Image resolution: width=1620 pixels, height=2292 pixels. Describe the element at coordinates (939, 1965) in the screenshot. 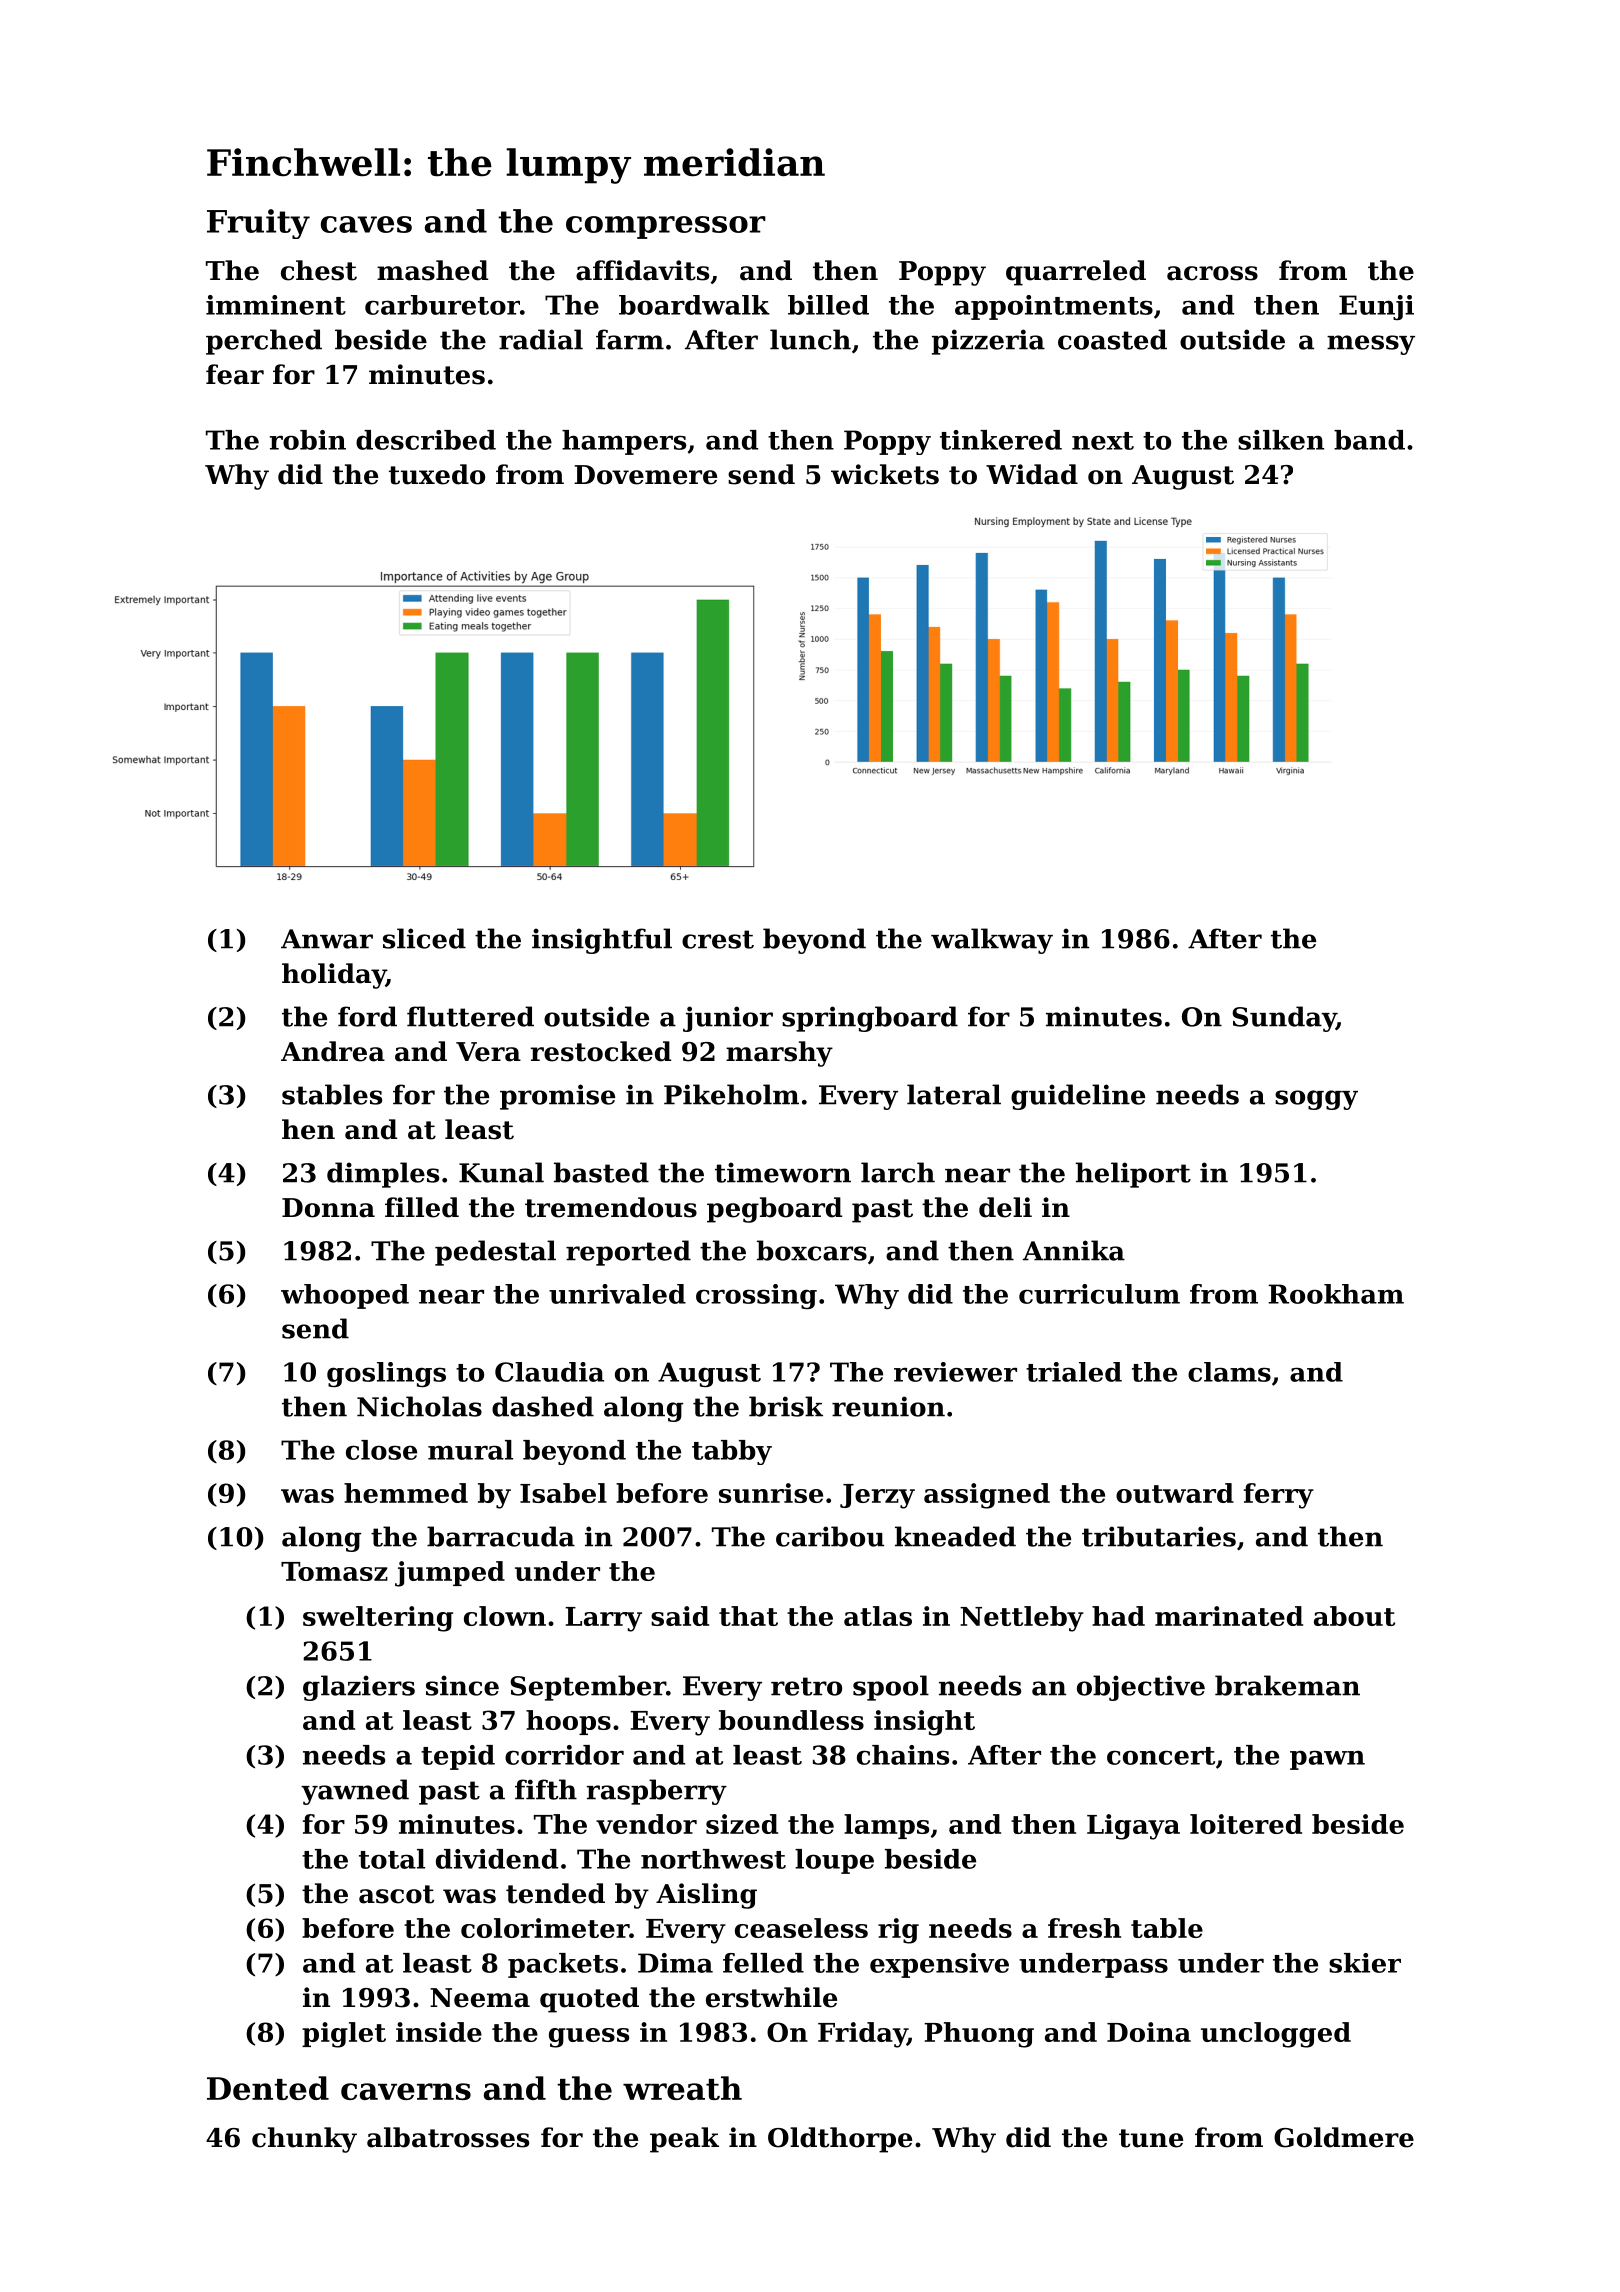

I see `expensive` at that location.
